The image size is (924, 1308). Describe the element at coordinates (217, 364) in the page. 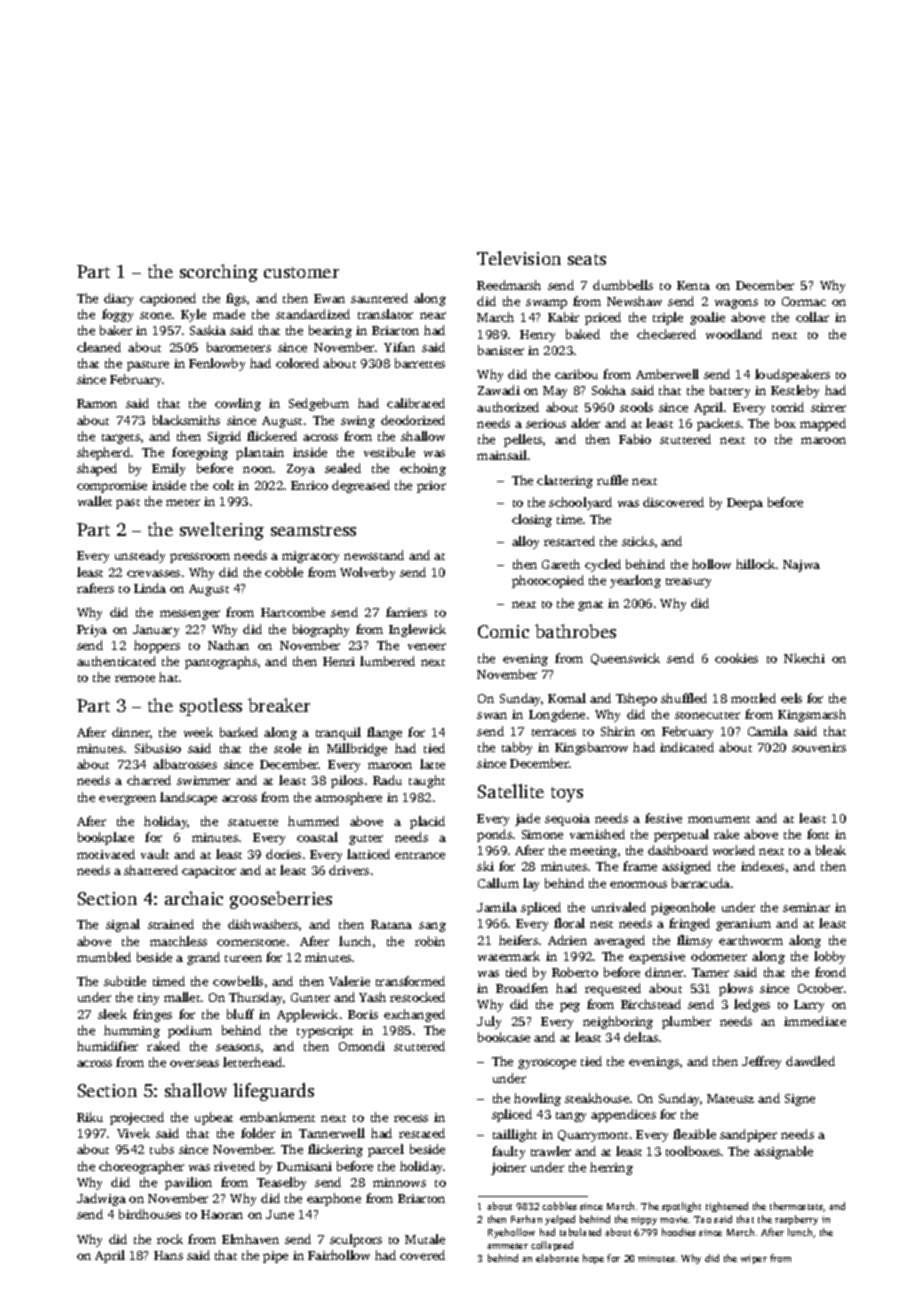

I see `Fenlowby` at that location.
